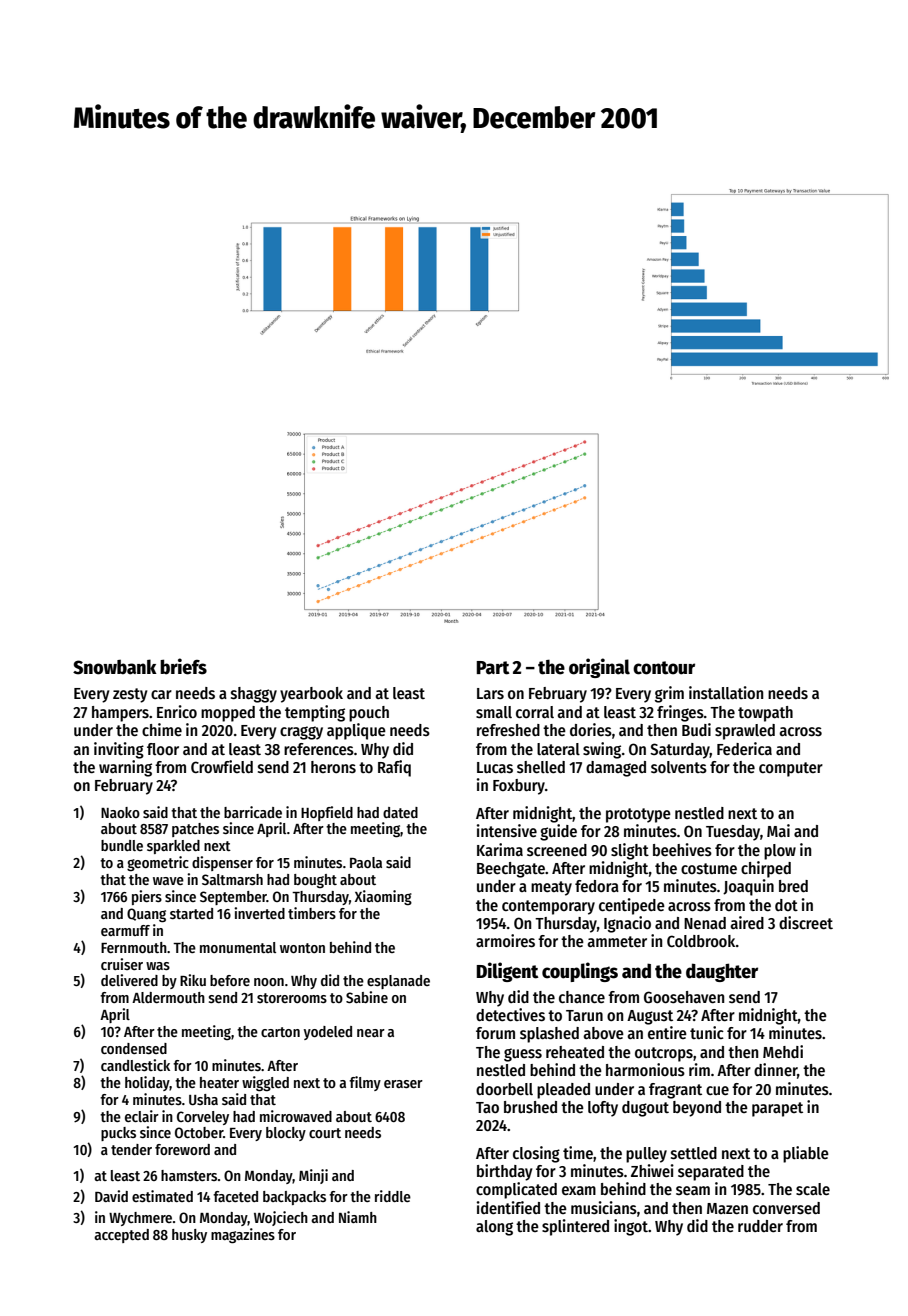 The width and height of the image is (908, 1316). Describe the element at coordinates (393, 1196) in the image. I see `riddle` at that location.
